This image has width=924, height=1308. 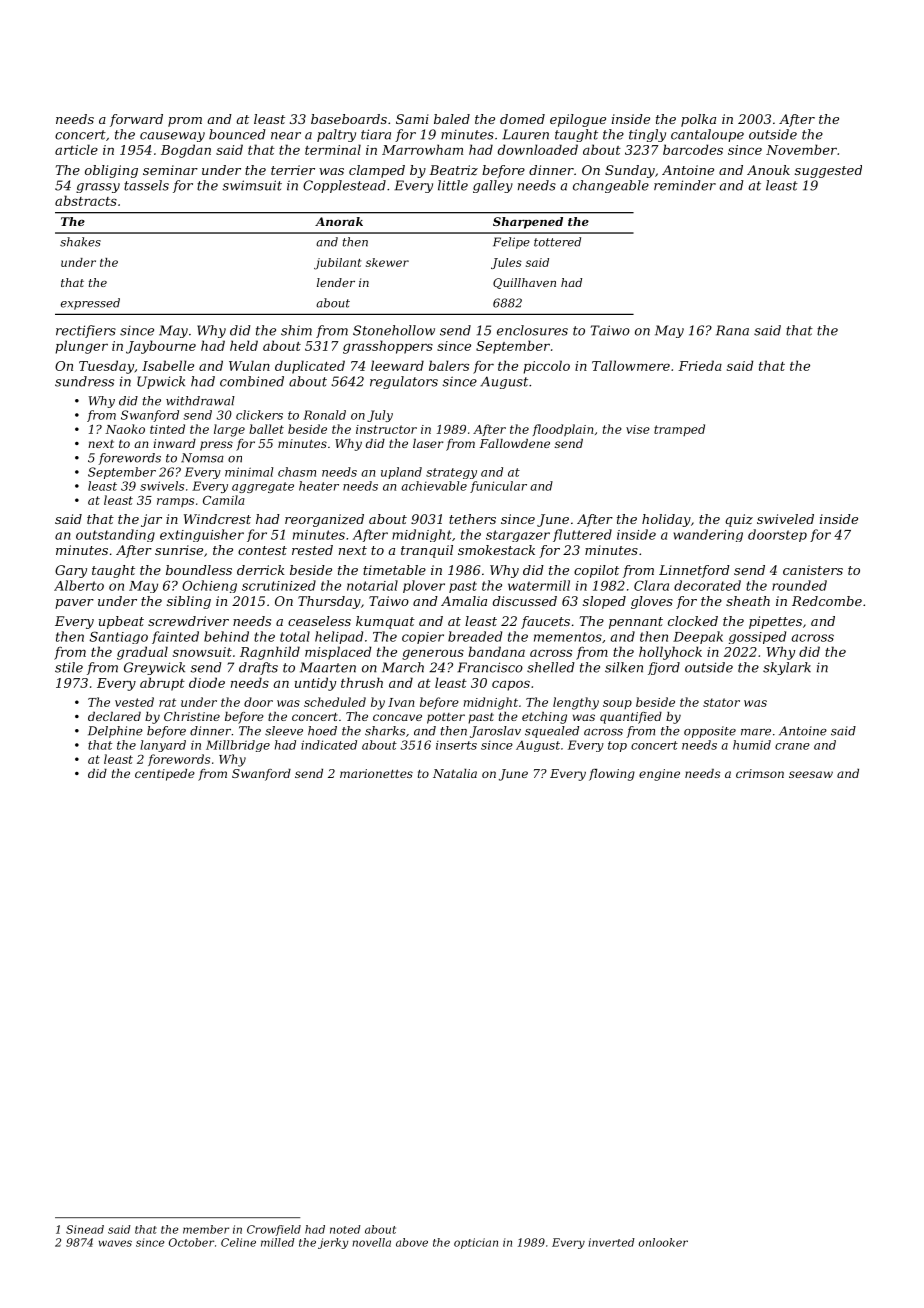 I want to click on decorated, so click(x=707, y=585).
